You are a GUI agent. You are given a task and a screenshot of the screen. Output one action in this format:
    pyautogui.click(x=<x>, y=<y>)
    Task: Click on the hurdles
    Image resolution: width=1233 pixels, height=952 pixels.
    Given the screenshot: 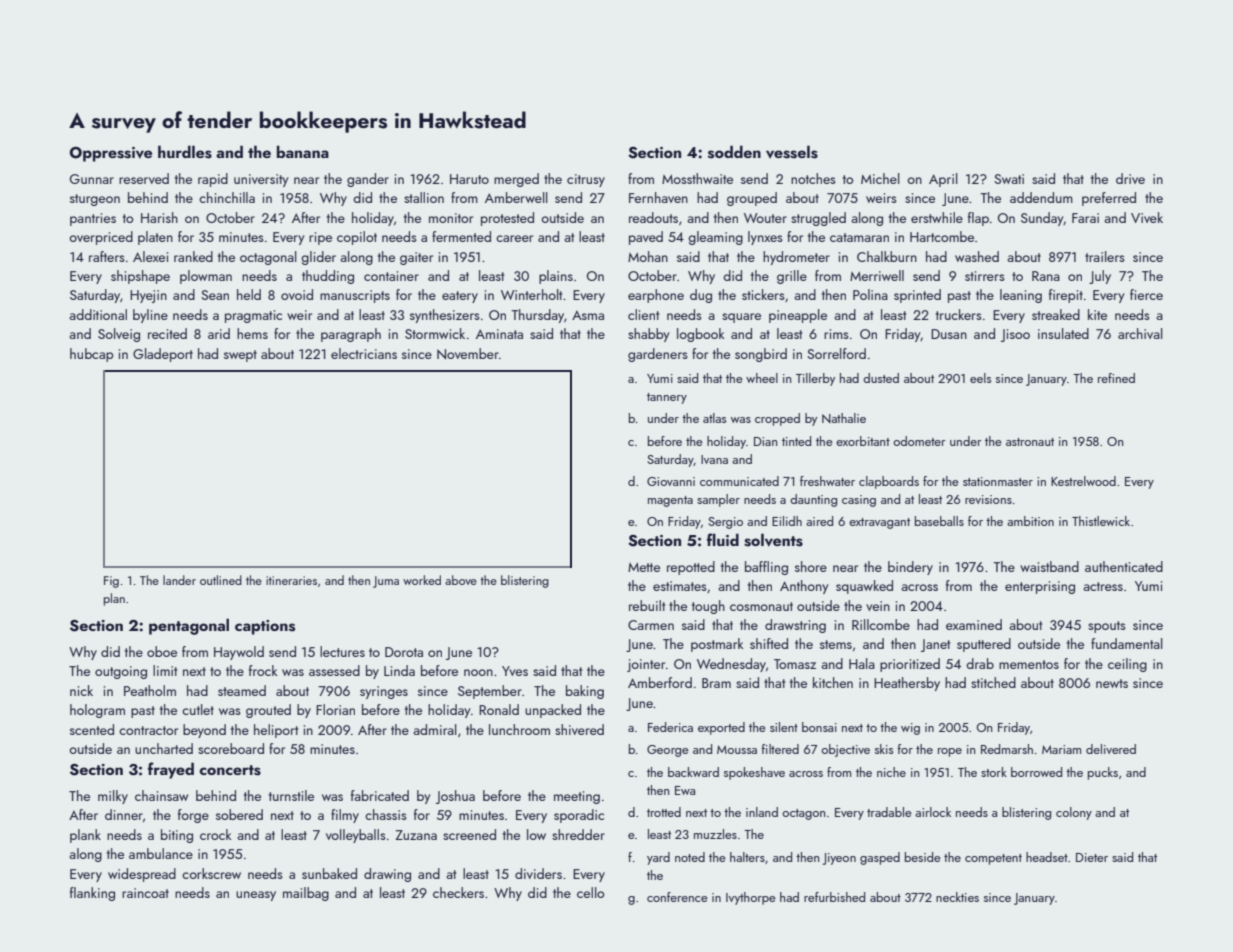 What is the action you would take?
    pyautogui.click(x=185, y=152)
